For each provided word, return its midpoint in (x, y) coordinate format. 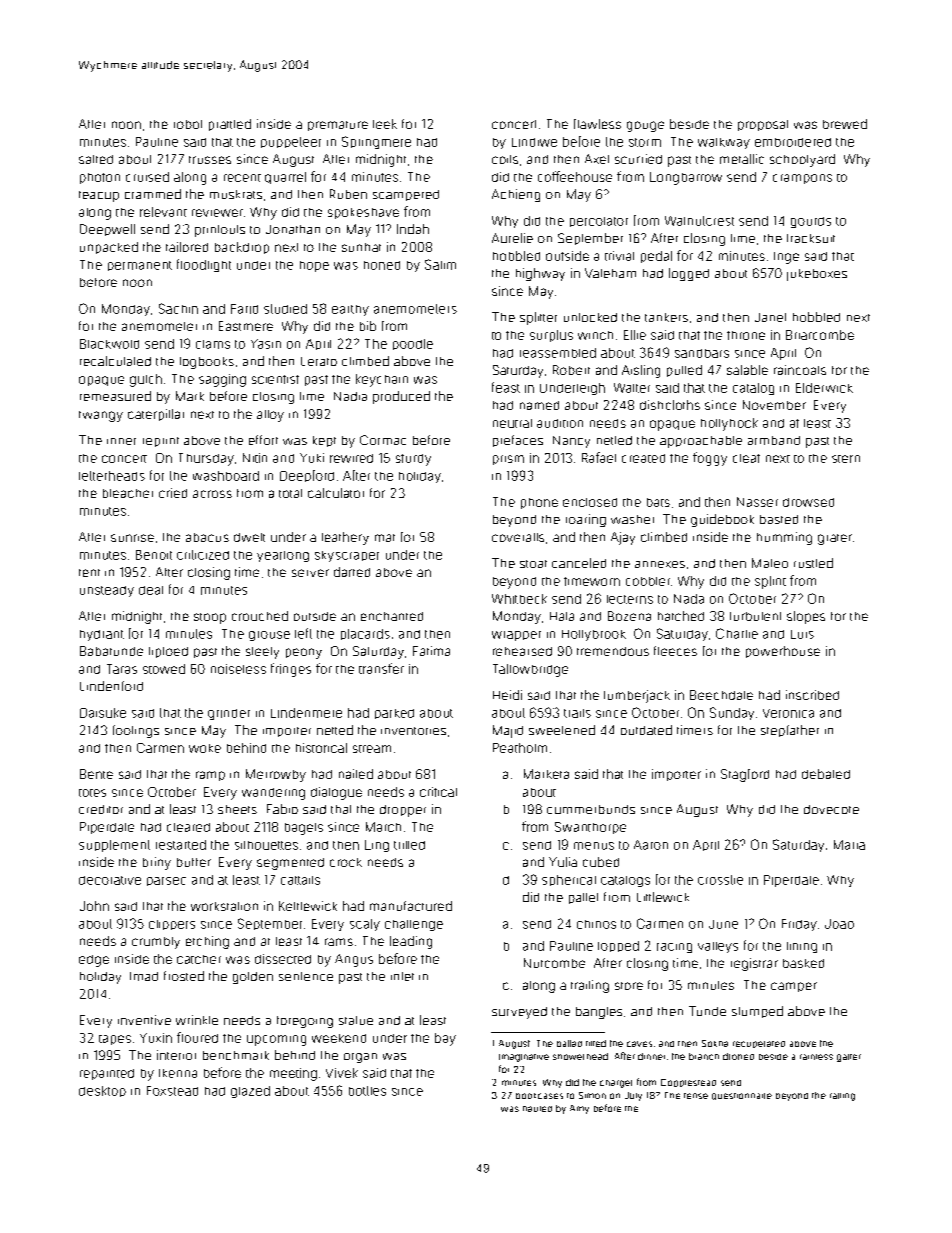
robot (188, 124)
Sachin (178, 308)
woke (205, 748)
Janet (770, 317)
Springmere (376, 142)
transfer (381, 668)
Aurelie (512, 238)
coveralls (518, 537)
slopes (806, 617)
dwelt (249, 537)
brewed (845, 124)
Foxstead (172, 1091)
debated (826, 774)
